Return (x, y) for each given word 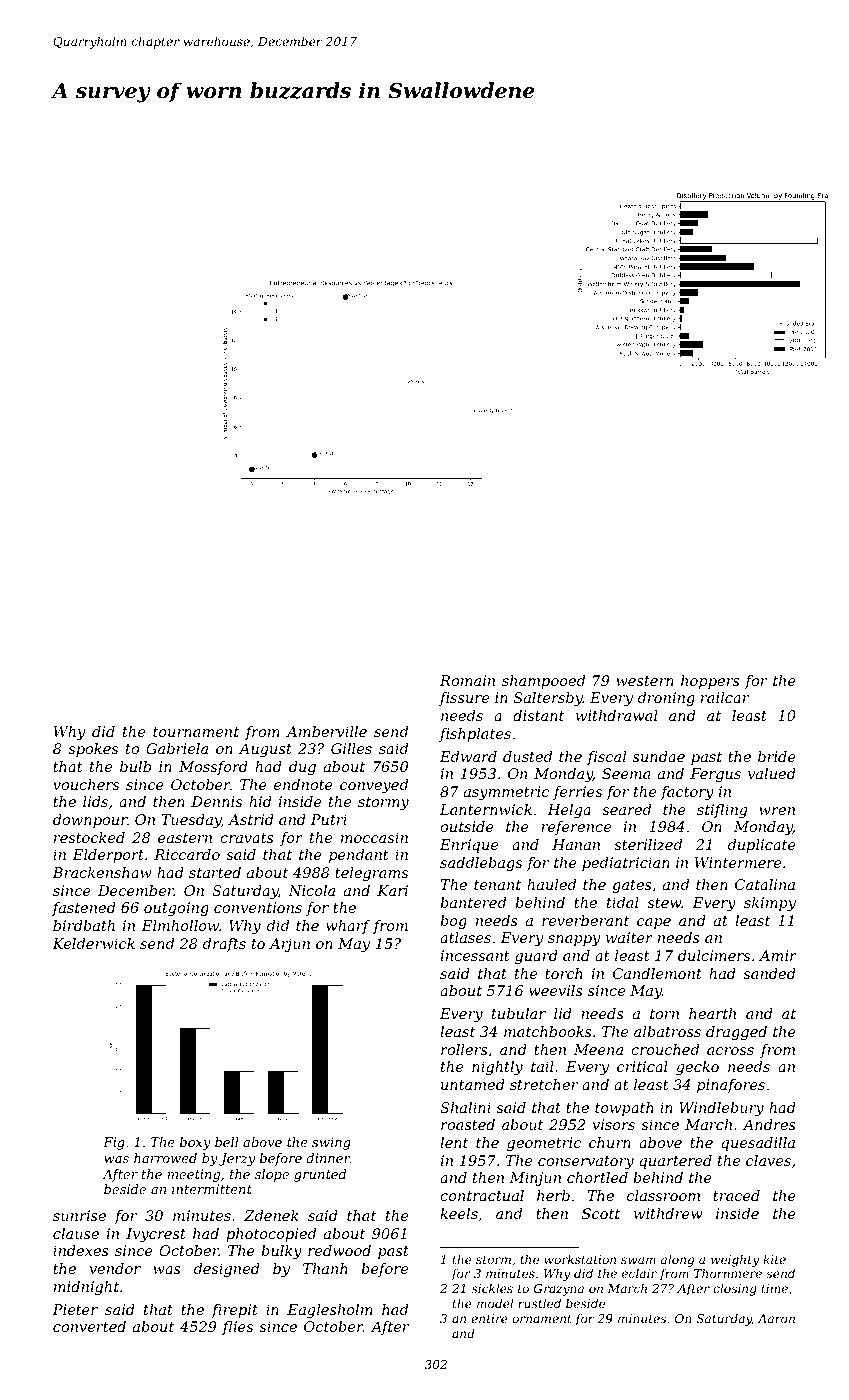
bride (777, 756)
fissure (464, 699)
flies (237, 1328)
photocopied (271, 1235)
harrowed (165, 1158)
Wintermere (738, 862)
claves (768, 1160)
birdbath (84, 925)
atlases (465, 937)
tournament (196, 732)
